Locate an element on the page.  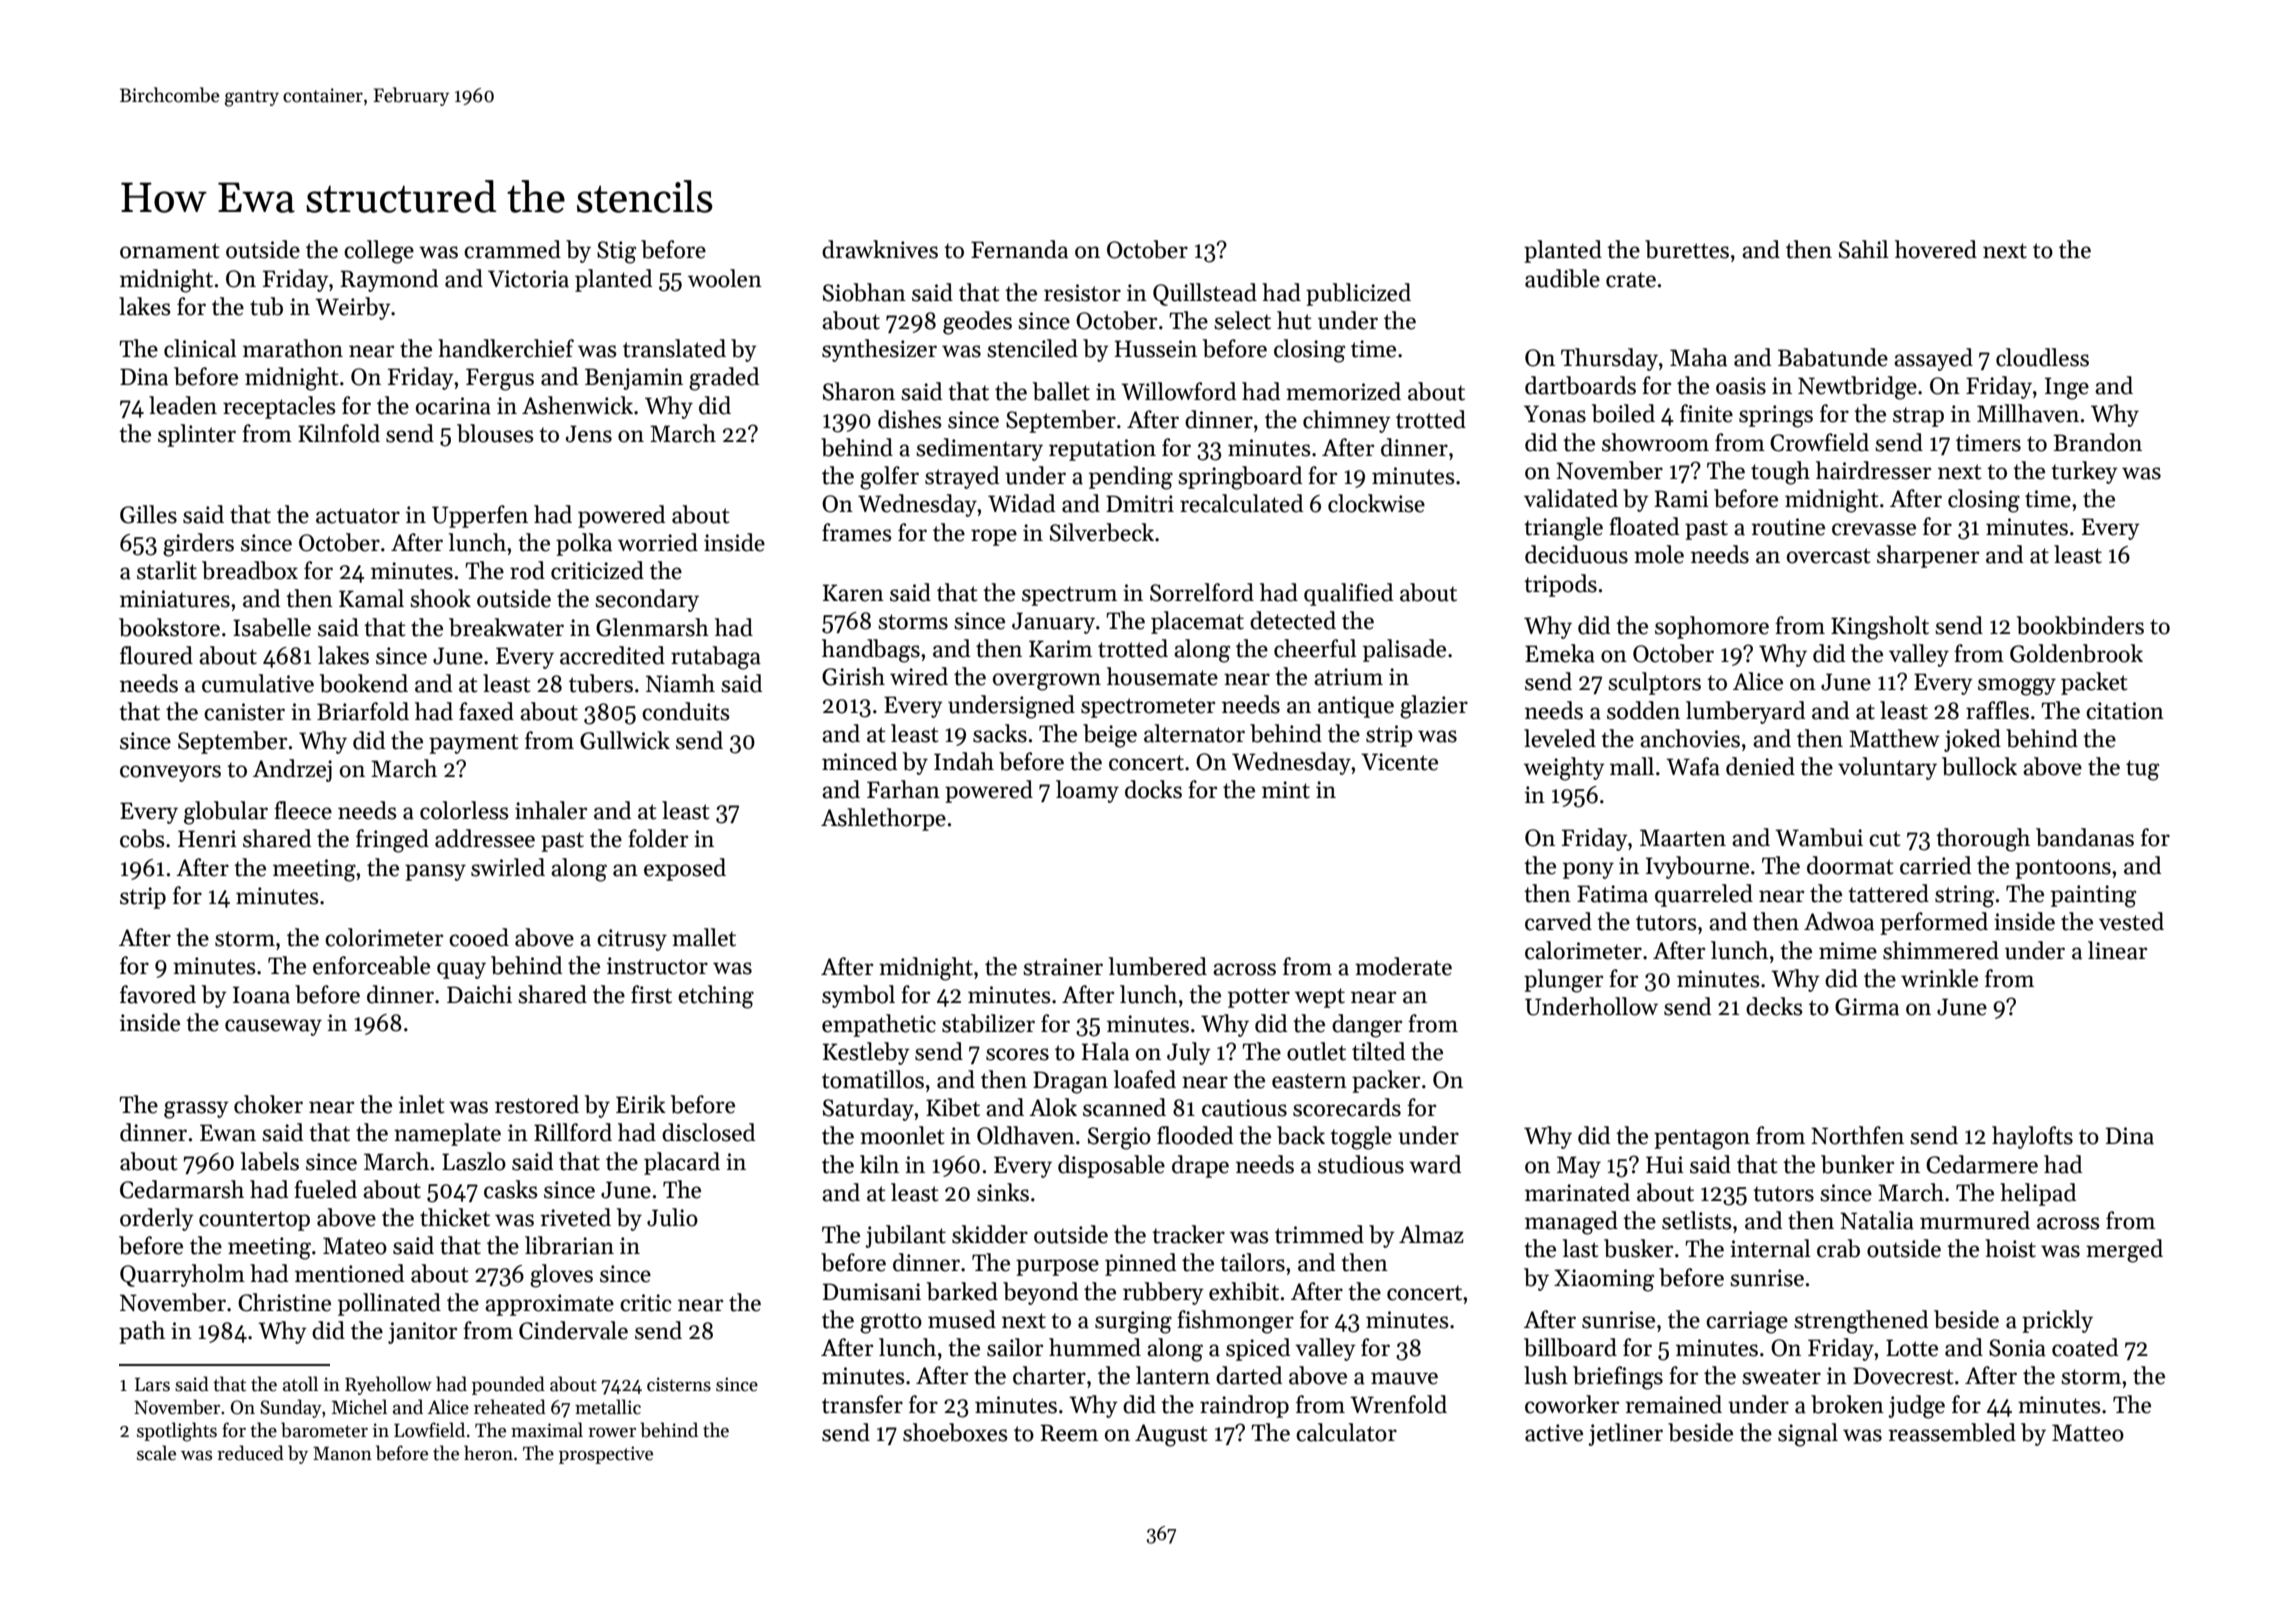
coated is located at coordinates (2085, 1347).
